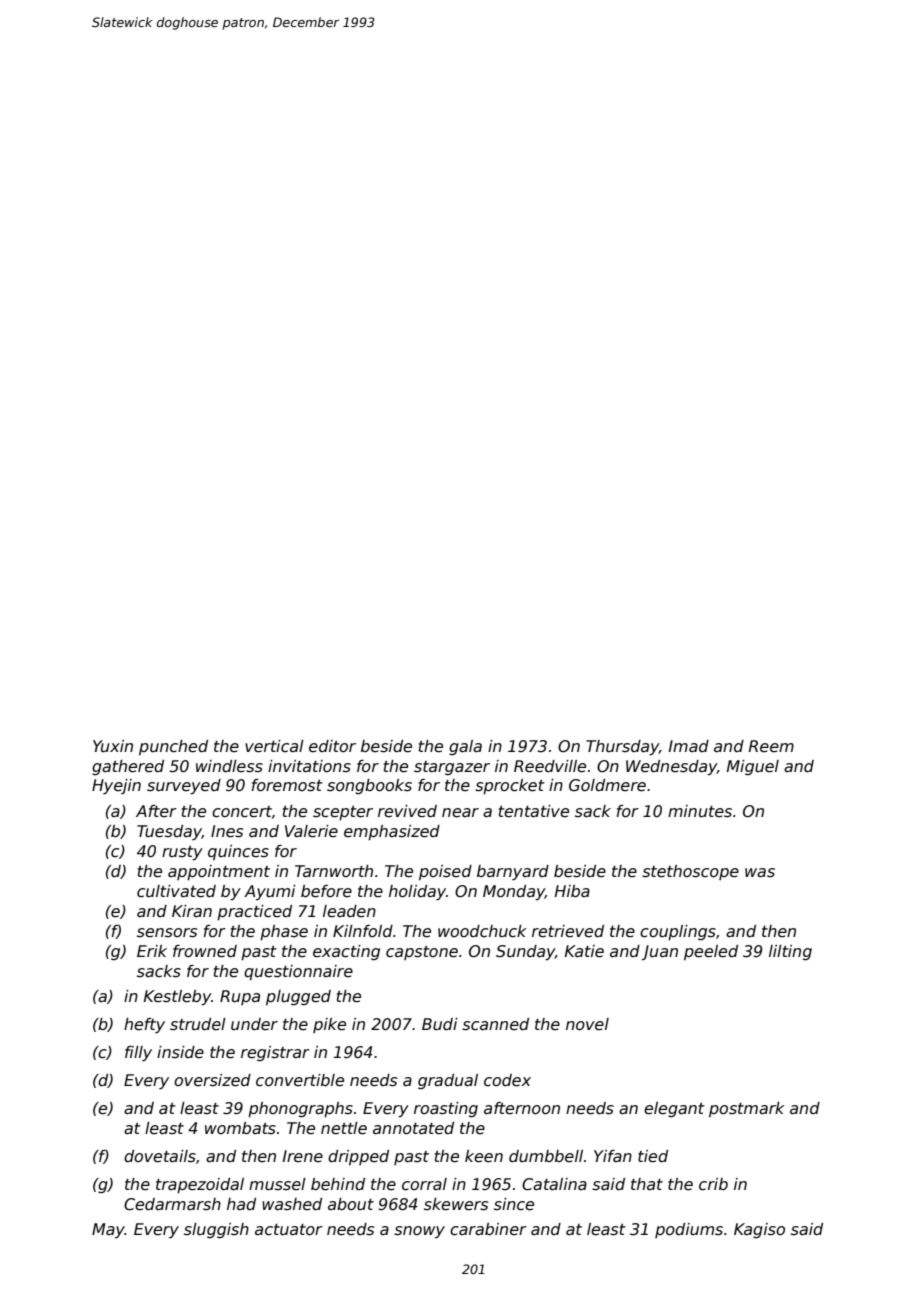 The image size is (924, 1308). Describe the element at coordinates (660, 952) in the page. I see `Juan` at that location.
